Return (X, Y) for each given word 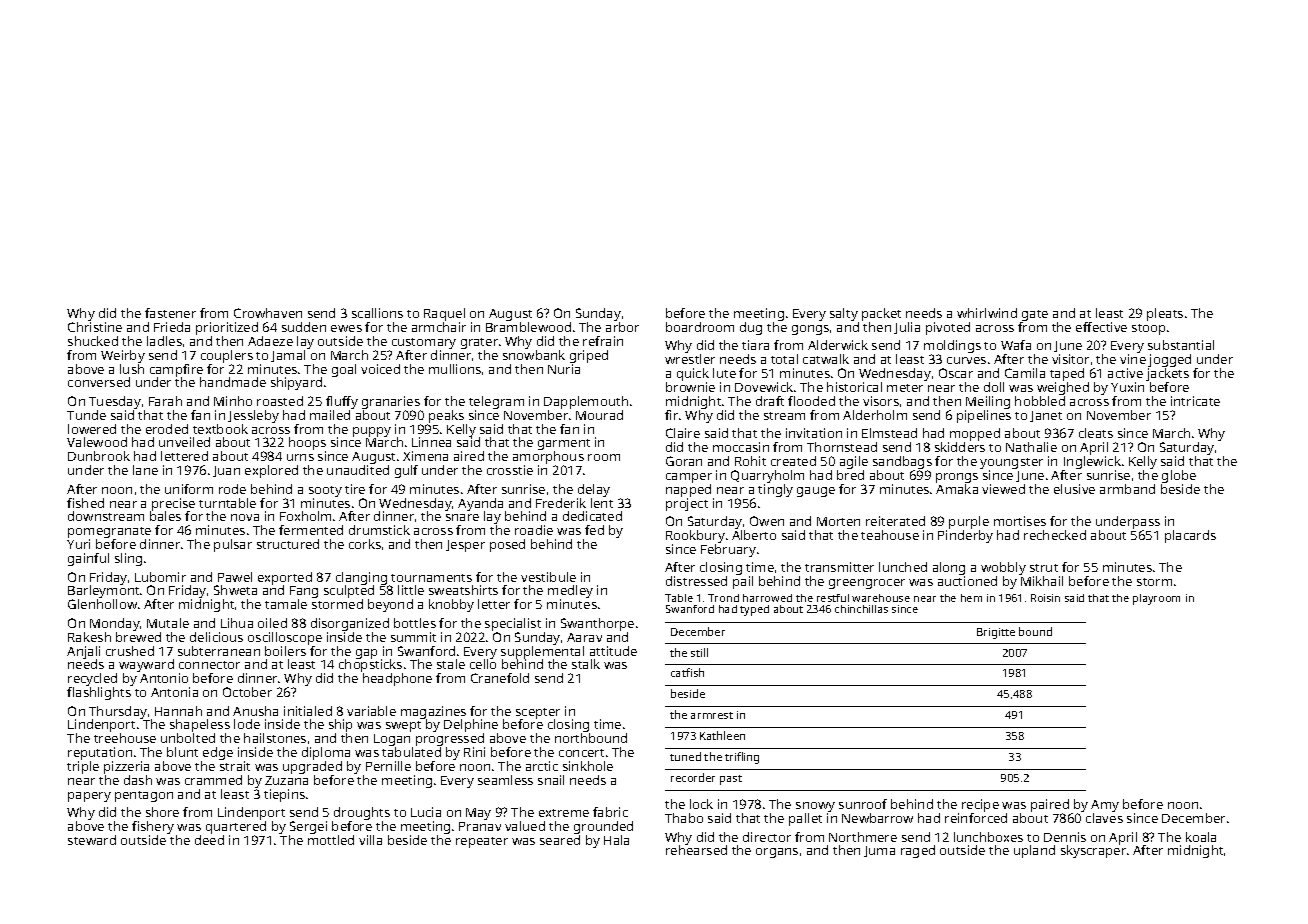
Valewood (97, 442)
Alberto (754, 535)
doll (994, 387)
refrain (603, 341)
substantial (1181, 345)
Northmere (863, 837)
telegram (496, 402)
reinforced (976, 818)
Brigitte (996, 633)
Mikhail (1042, 581)
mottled (331, 840)
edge (218, 753)
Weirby (123, 356)
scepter (538, 714)
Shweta (235, 590)
